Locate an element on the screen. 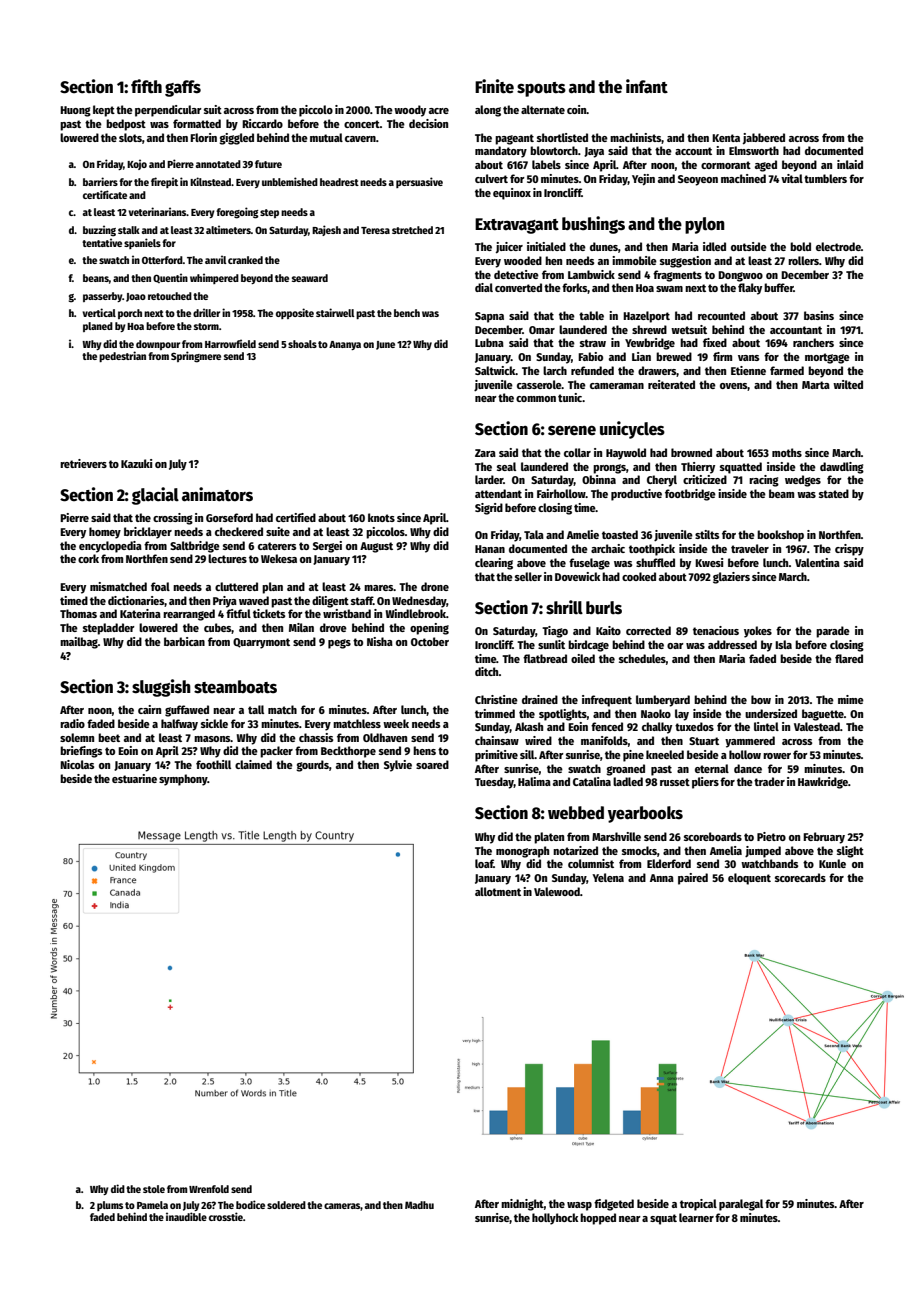  lintel is located at coordinates (766, 726).
